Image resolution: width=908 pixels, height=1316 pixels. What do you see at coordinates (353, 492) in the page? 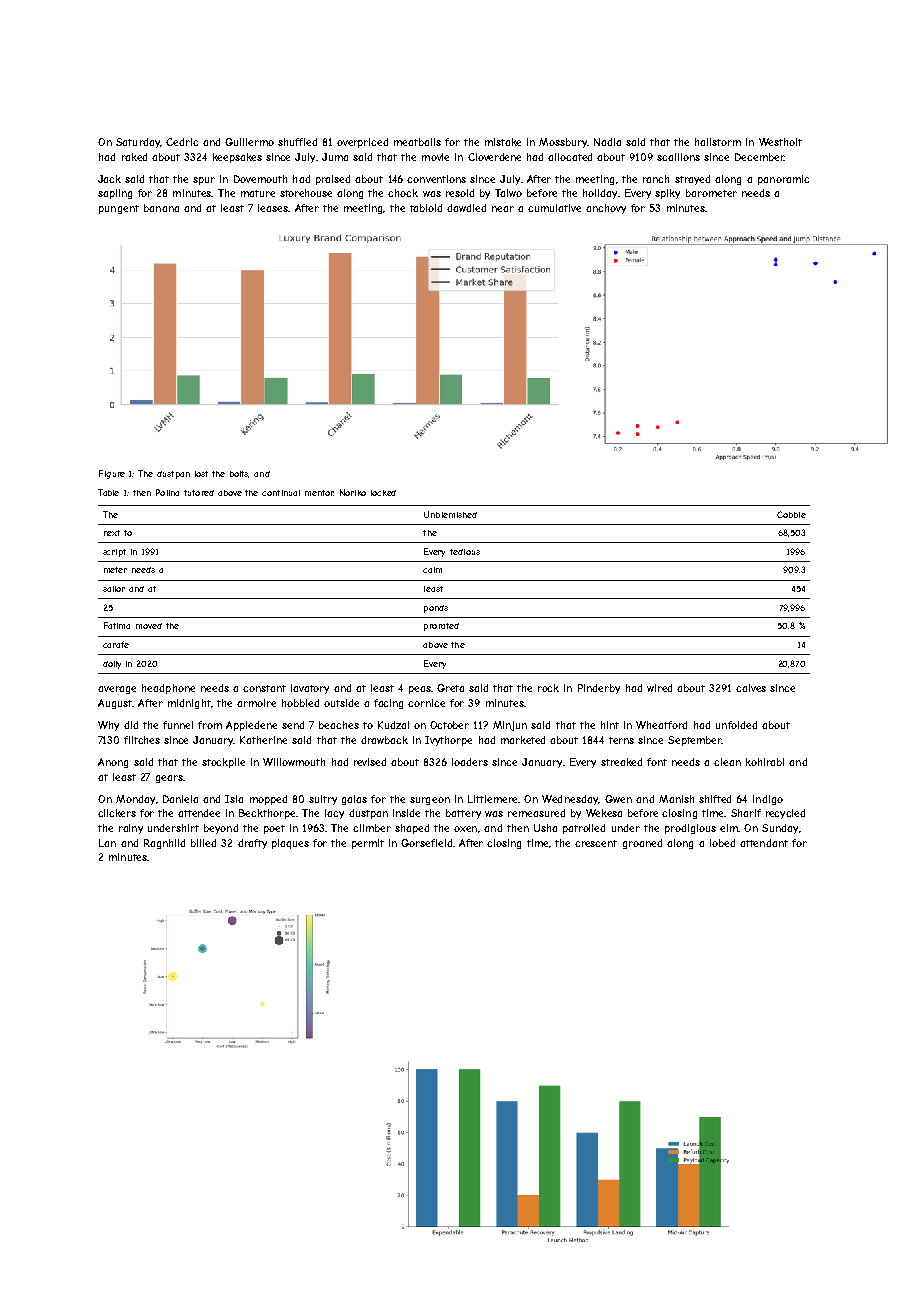
I see `Noriko` at bounding box center [353, 492].
